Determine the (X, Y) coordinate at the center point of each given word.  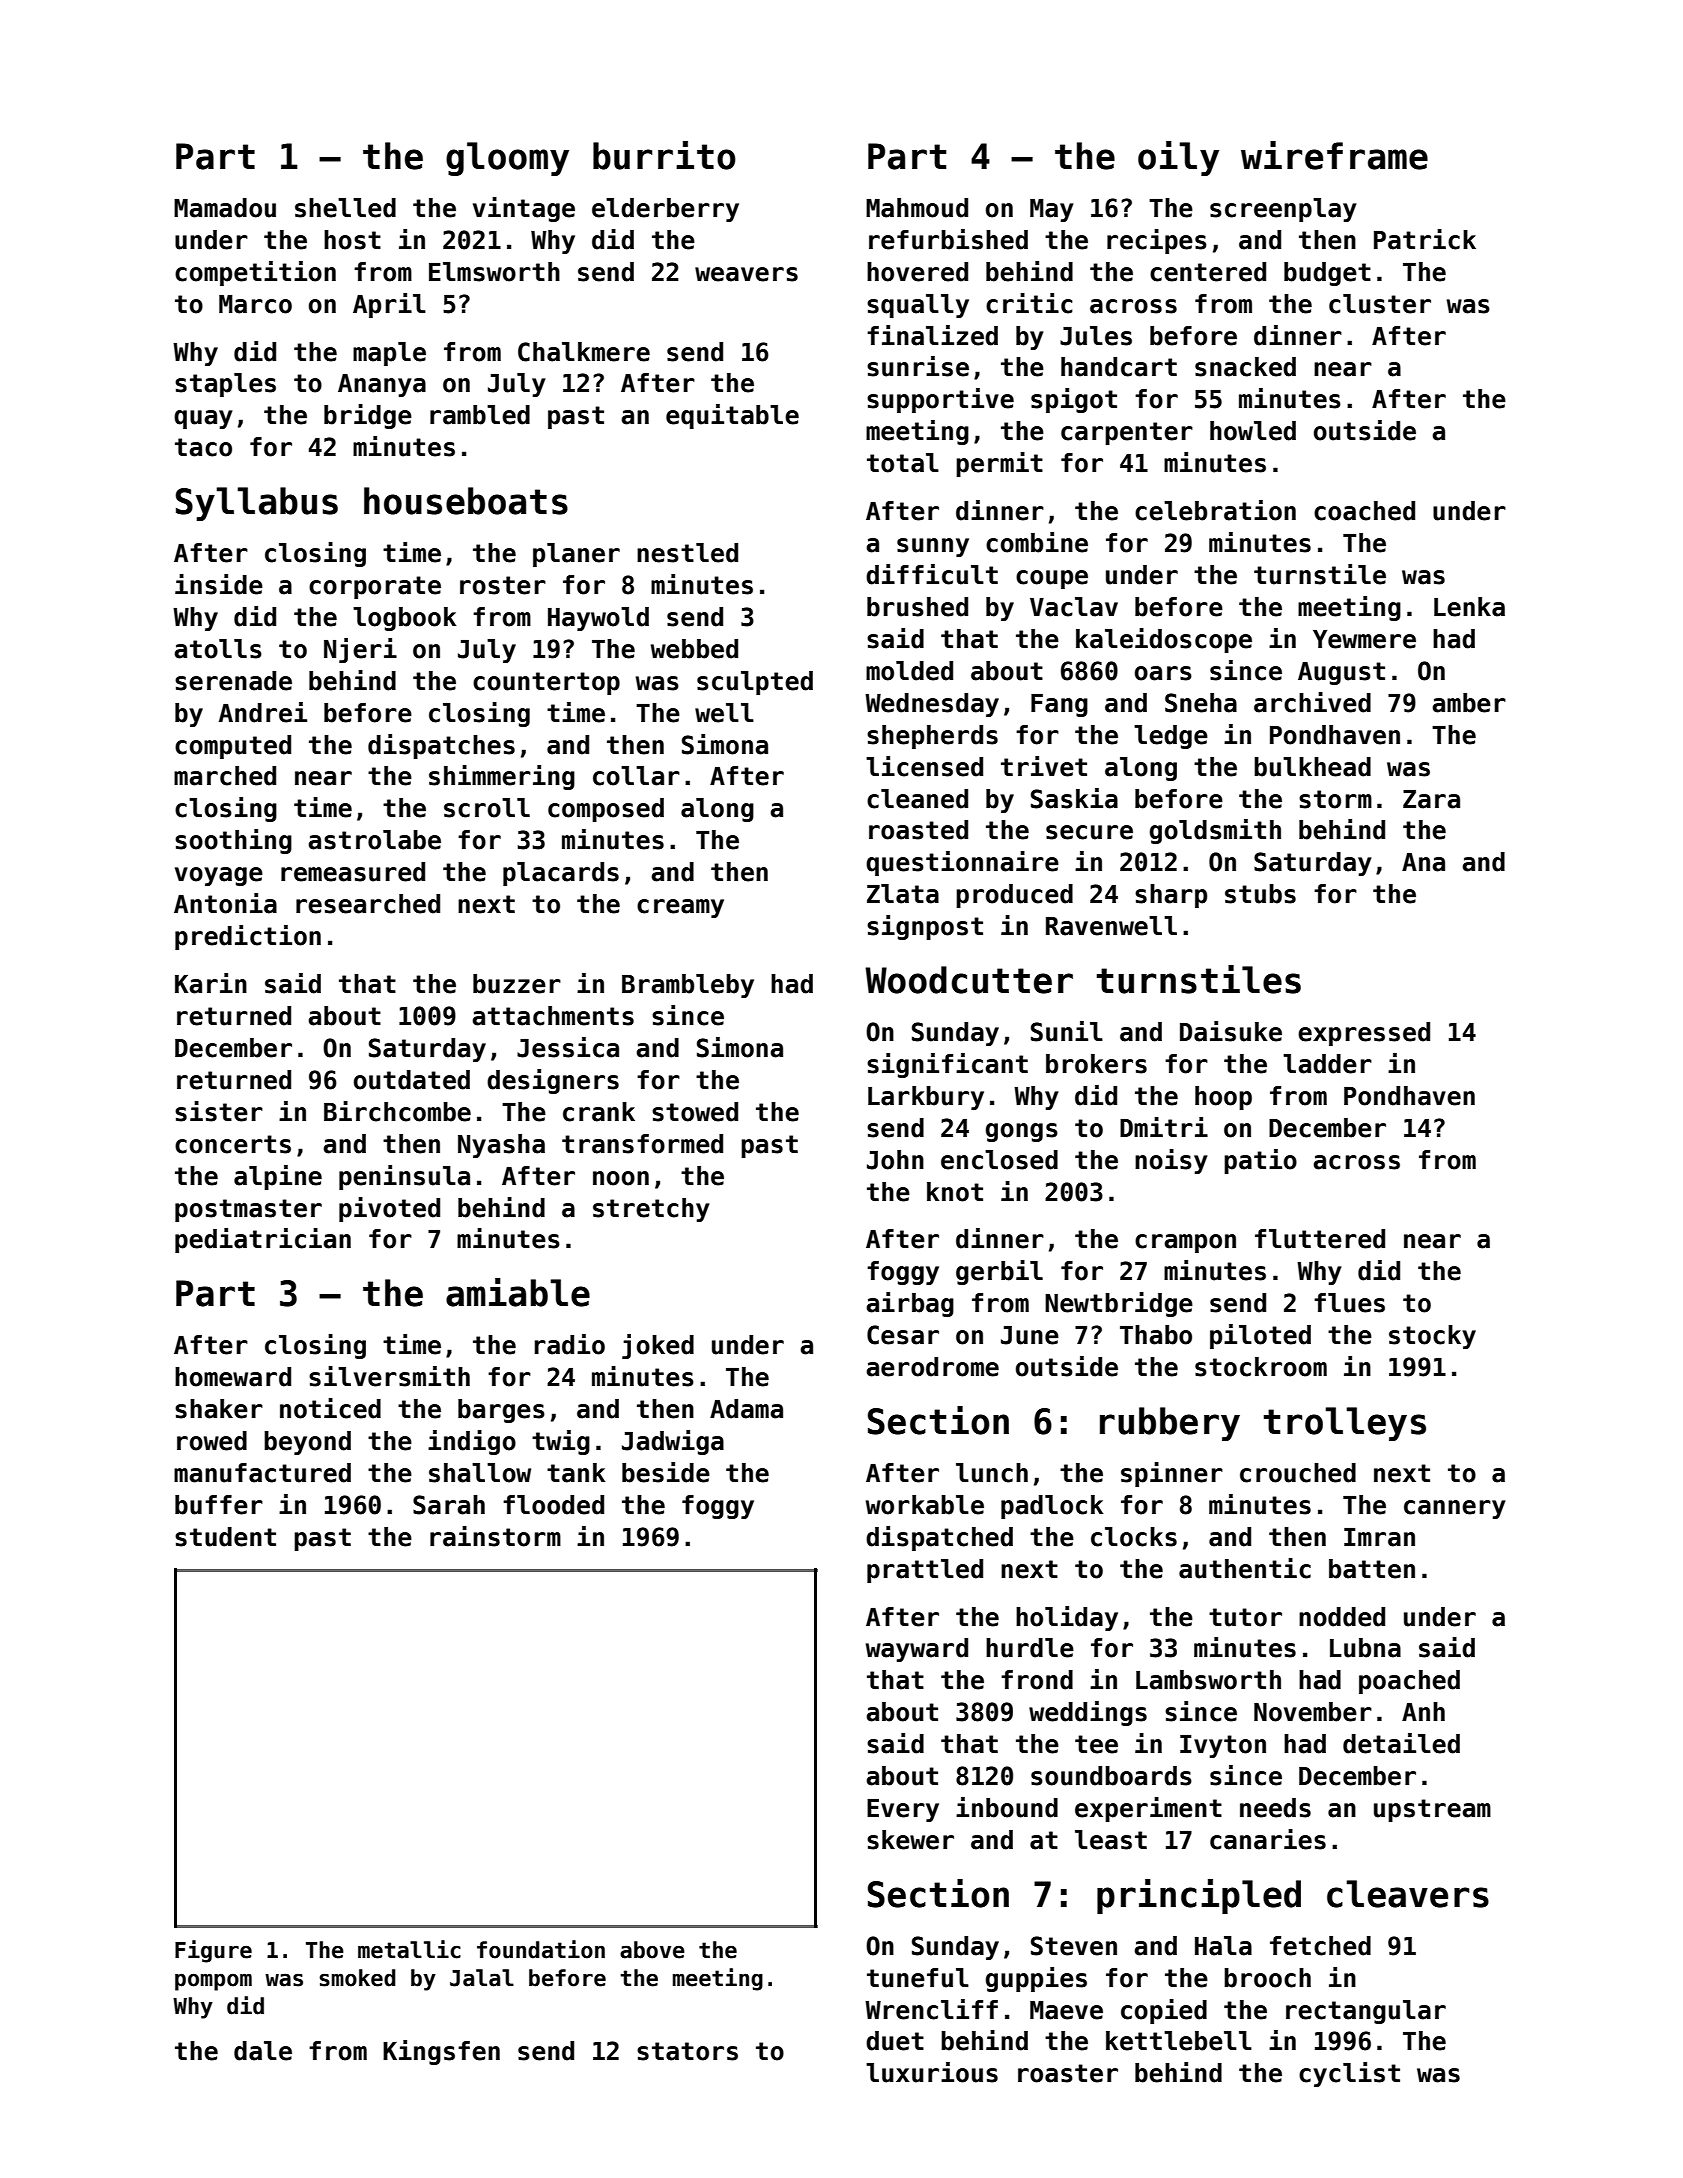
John (895, 1160)
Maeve (1066, 2010)
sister (219, 1111)
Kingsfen (441, 2052)
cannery (1455, 1509)
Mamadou (225, 208)
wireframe (1334, 155)
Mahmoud (917, 208)
